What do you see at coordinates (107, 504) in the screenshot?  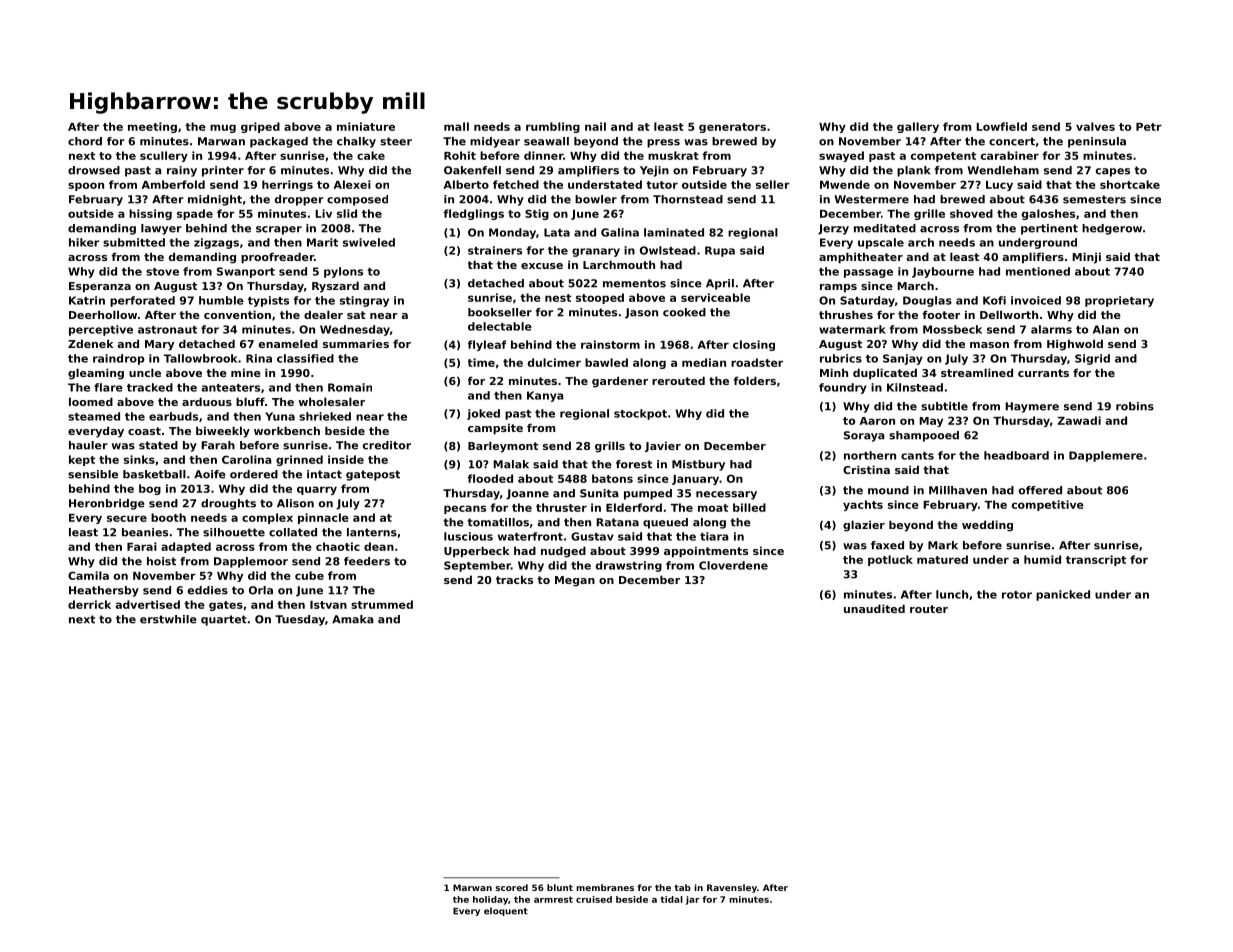 I see `Heronbridge` at bounding box center [107, 504].
